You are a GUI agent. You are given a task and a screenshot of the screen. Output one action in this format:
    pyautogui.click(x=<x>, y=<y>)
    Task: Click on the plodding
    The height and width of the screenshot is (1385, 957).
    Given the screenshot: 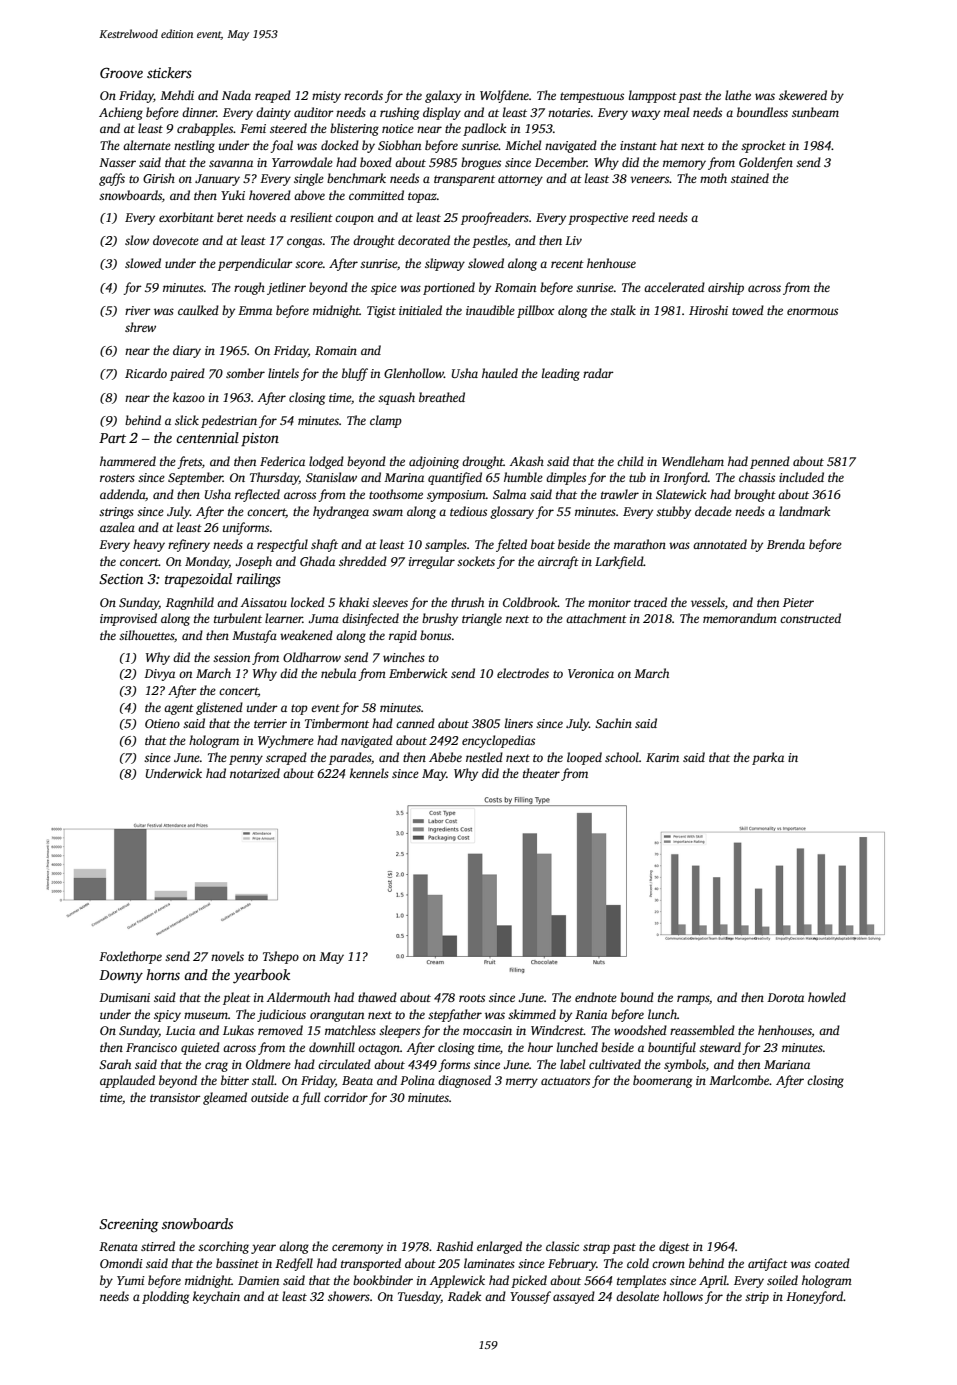 What is the action you would take?
    pyautogui.click(x=165, y=1297)
